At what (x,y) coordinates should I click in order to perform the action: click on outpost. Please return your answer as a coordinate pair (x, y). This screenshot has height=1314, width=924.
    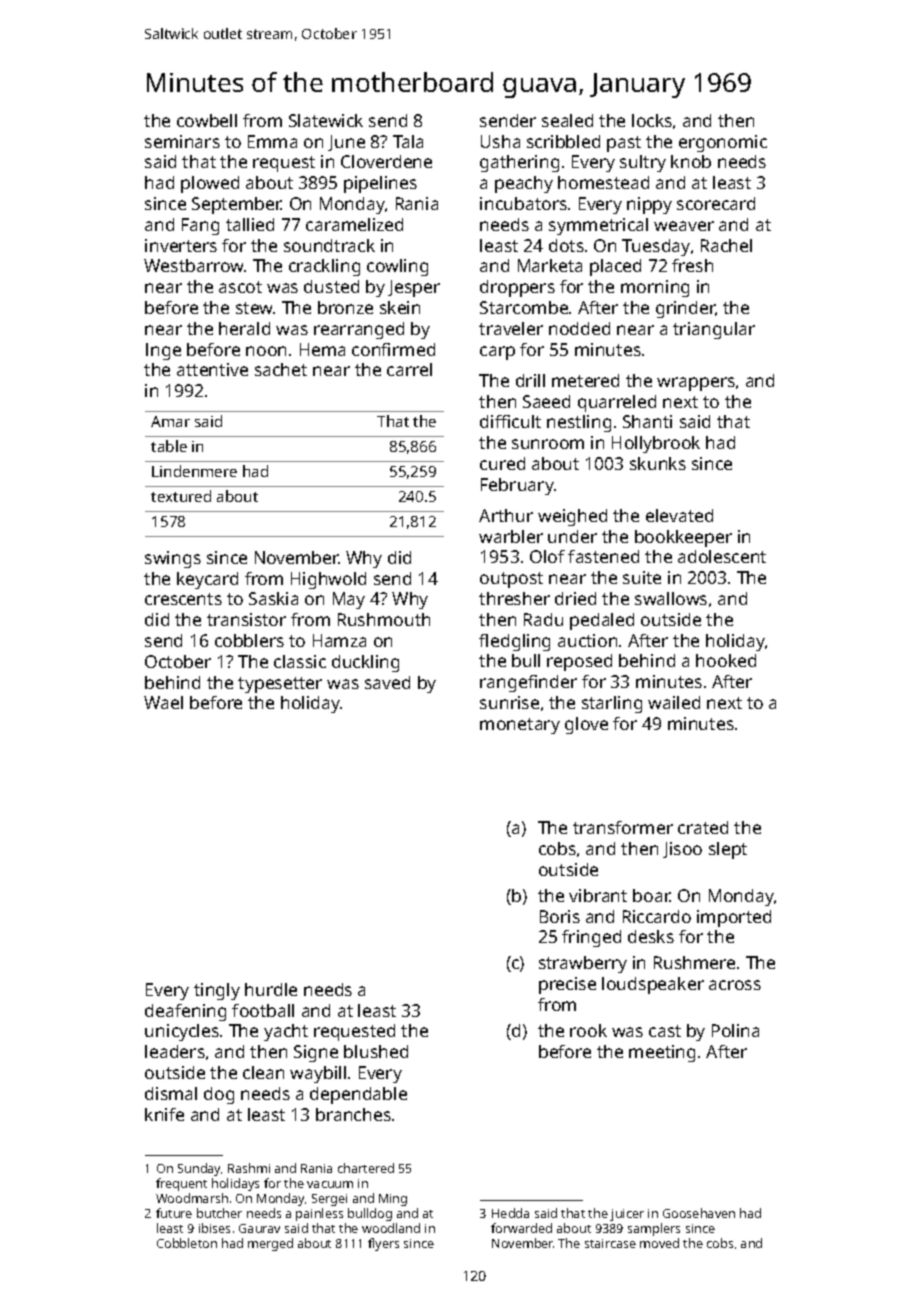
    Looking at the image, I should click on (511, 580).
